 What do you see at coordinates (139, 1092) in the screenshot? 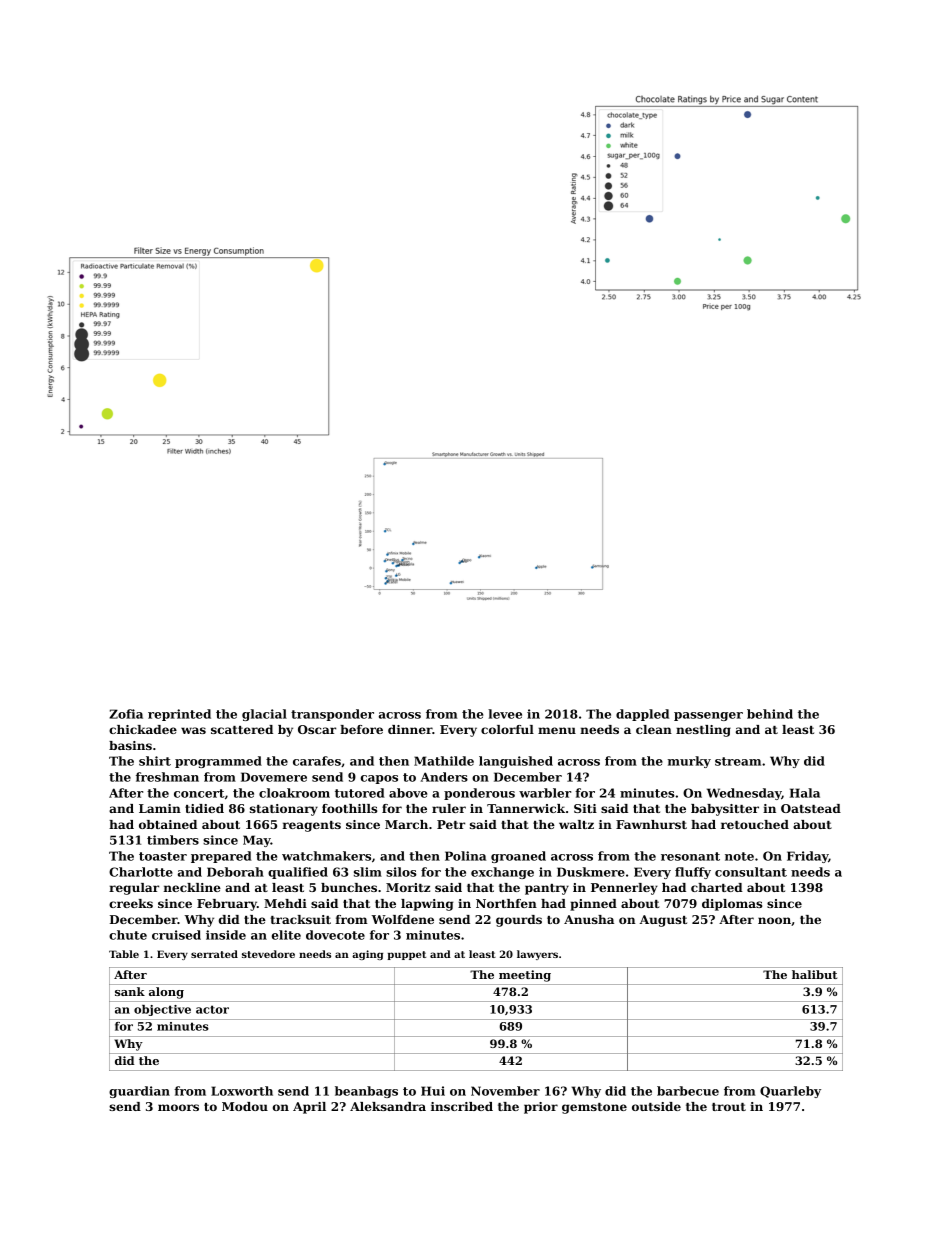
I see `guardian` at bounding box center [139, 1092].
